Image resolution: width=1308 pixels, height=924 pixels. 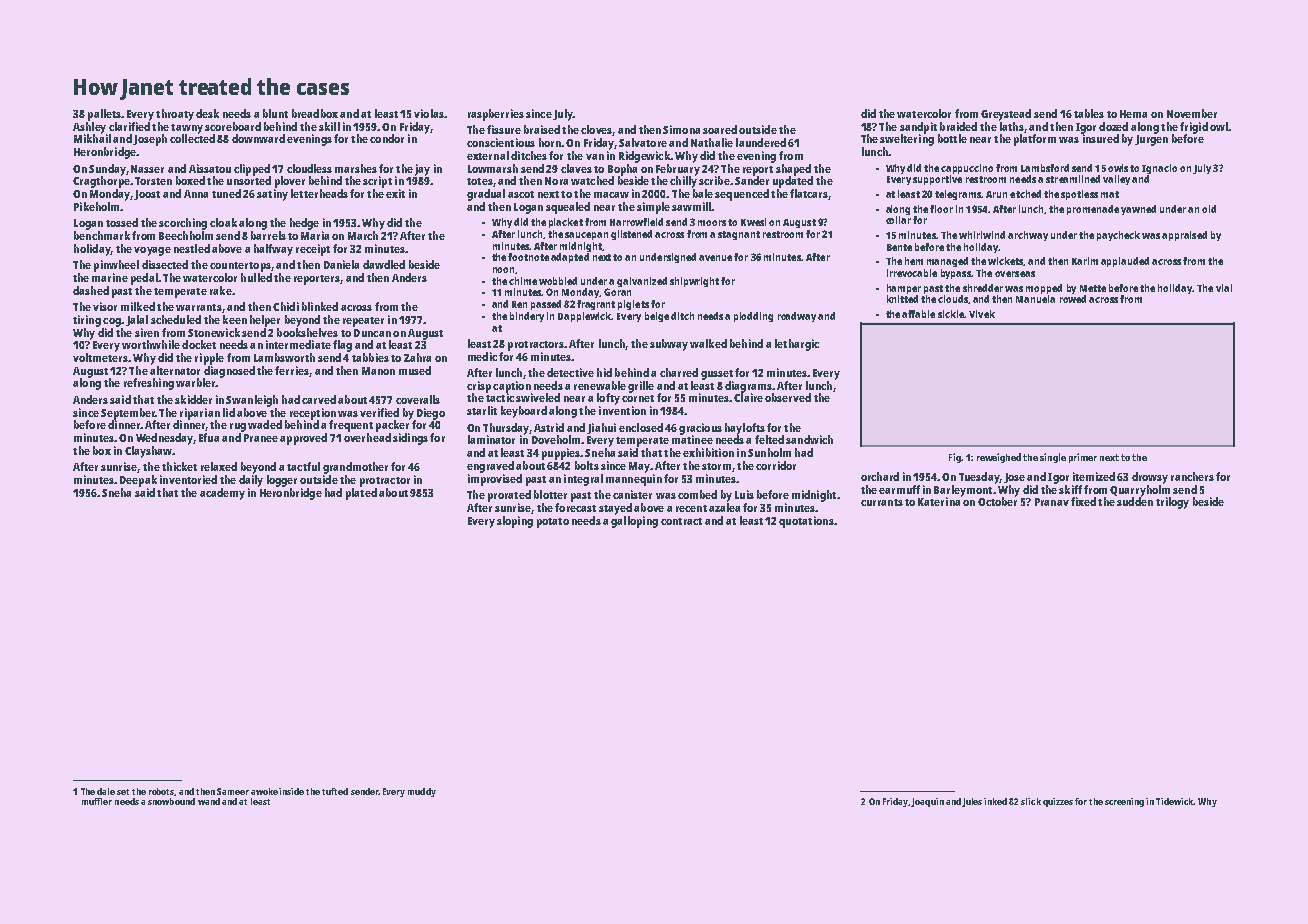 I want to click on muddy, so click(x=422, y=792).
